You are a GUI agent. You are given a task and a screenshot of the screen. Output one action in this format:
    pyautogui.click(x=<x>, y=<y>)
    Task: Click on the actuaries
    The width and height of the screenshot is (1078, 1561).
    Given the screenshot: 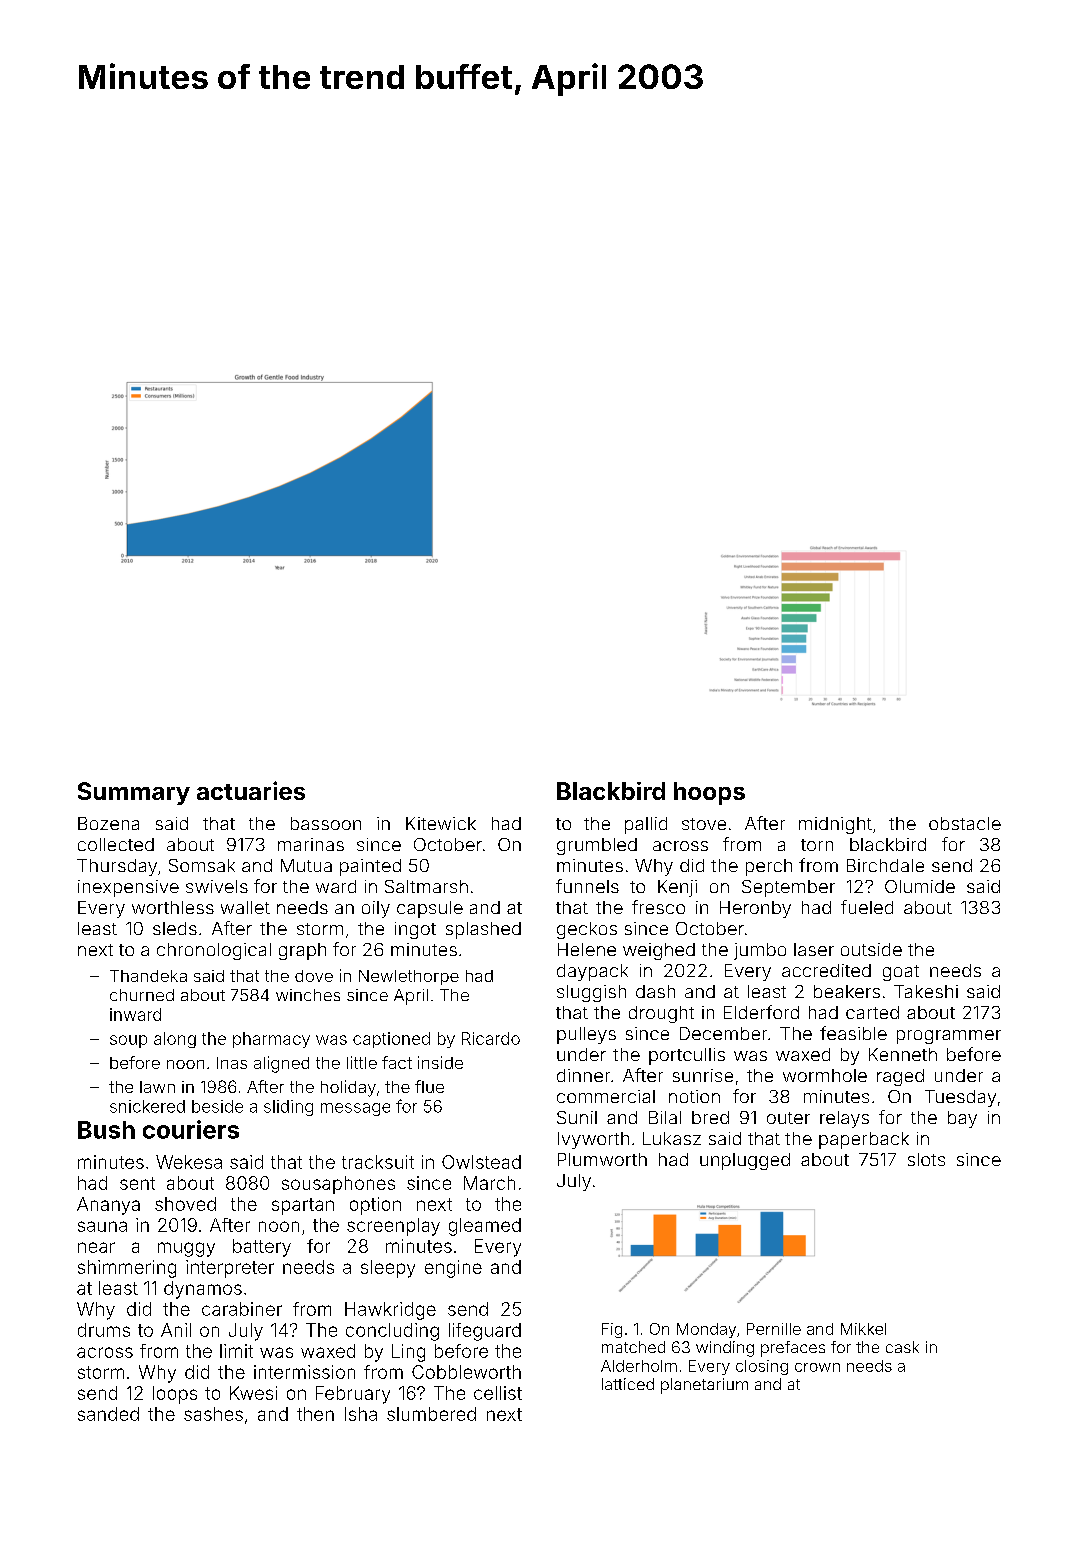 What is the action you would take?
    pyautogui.click(x=251, y=790)
